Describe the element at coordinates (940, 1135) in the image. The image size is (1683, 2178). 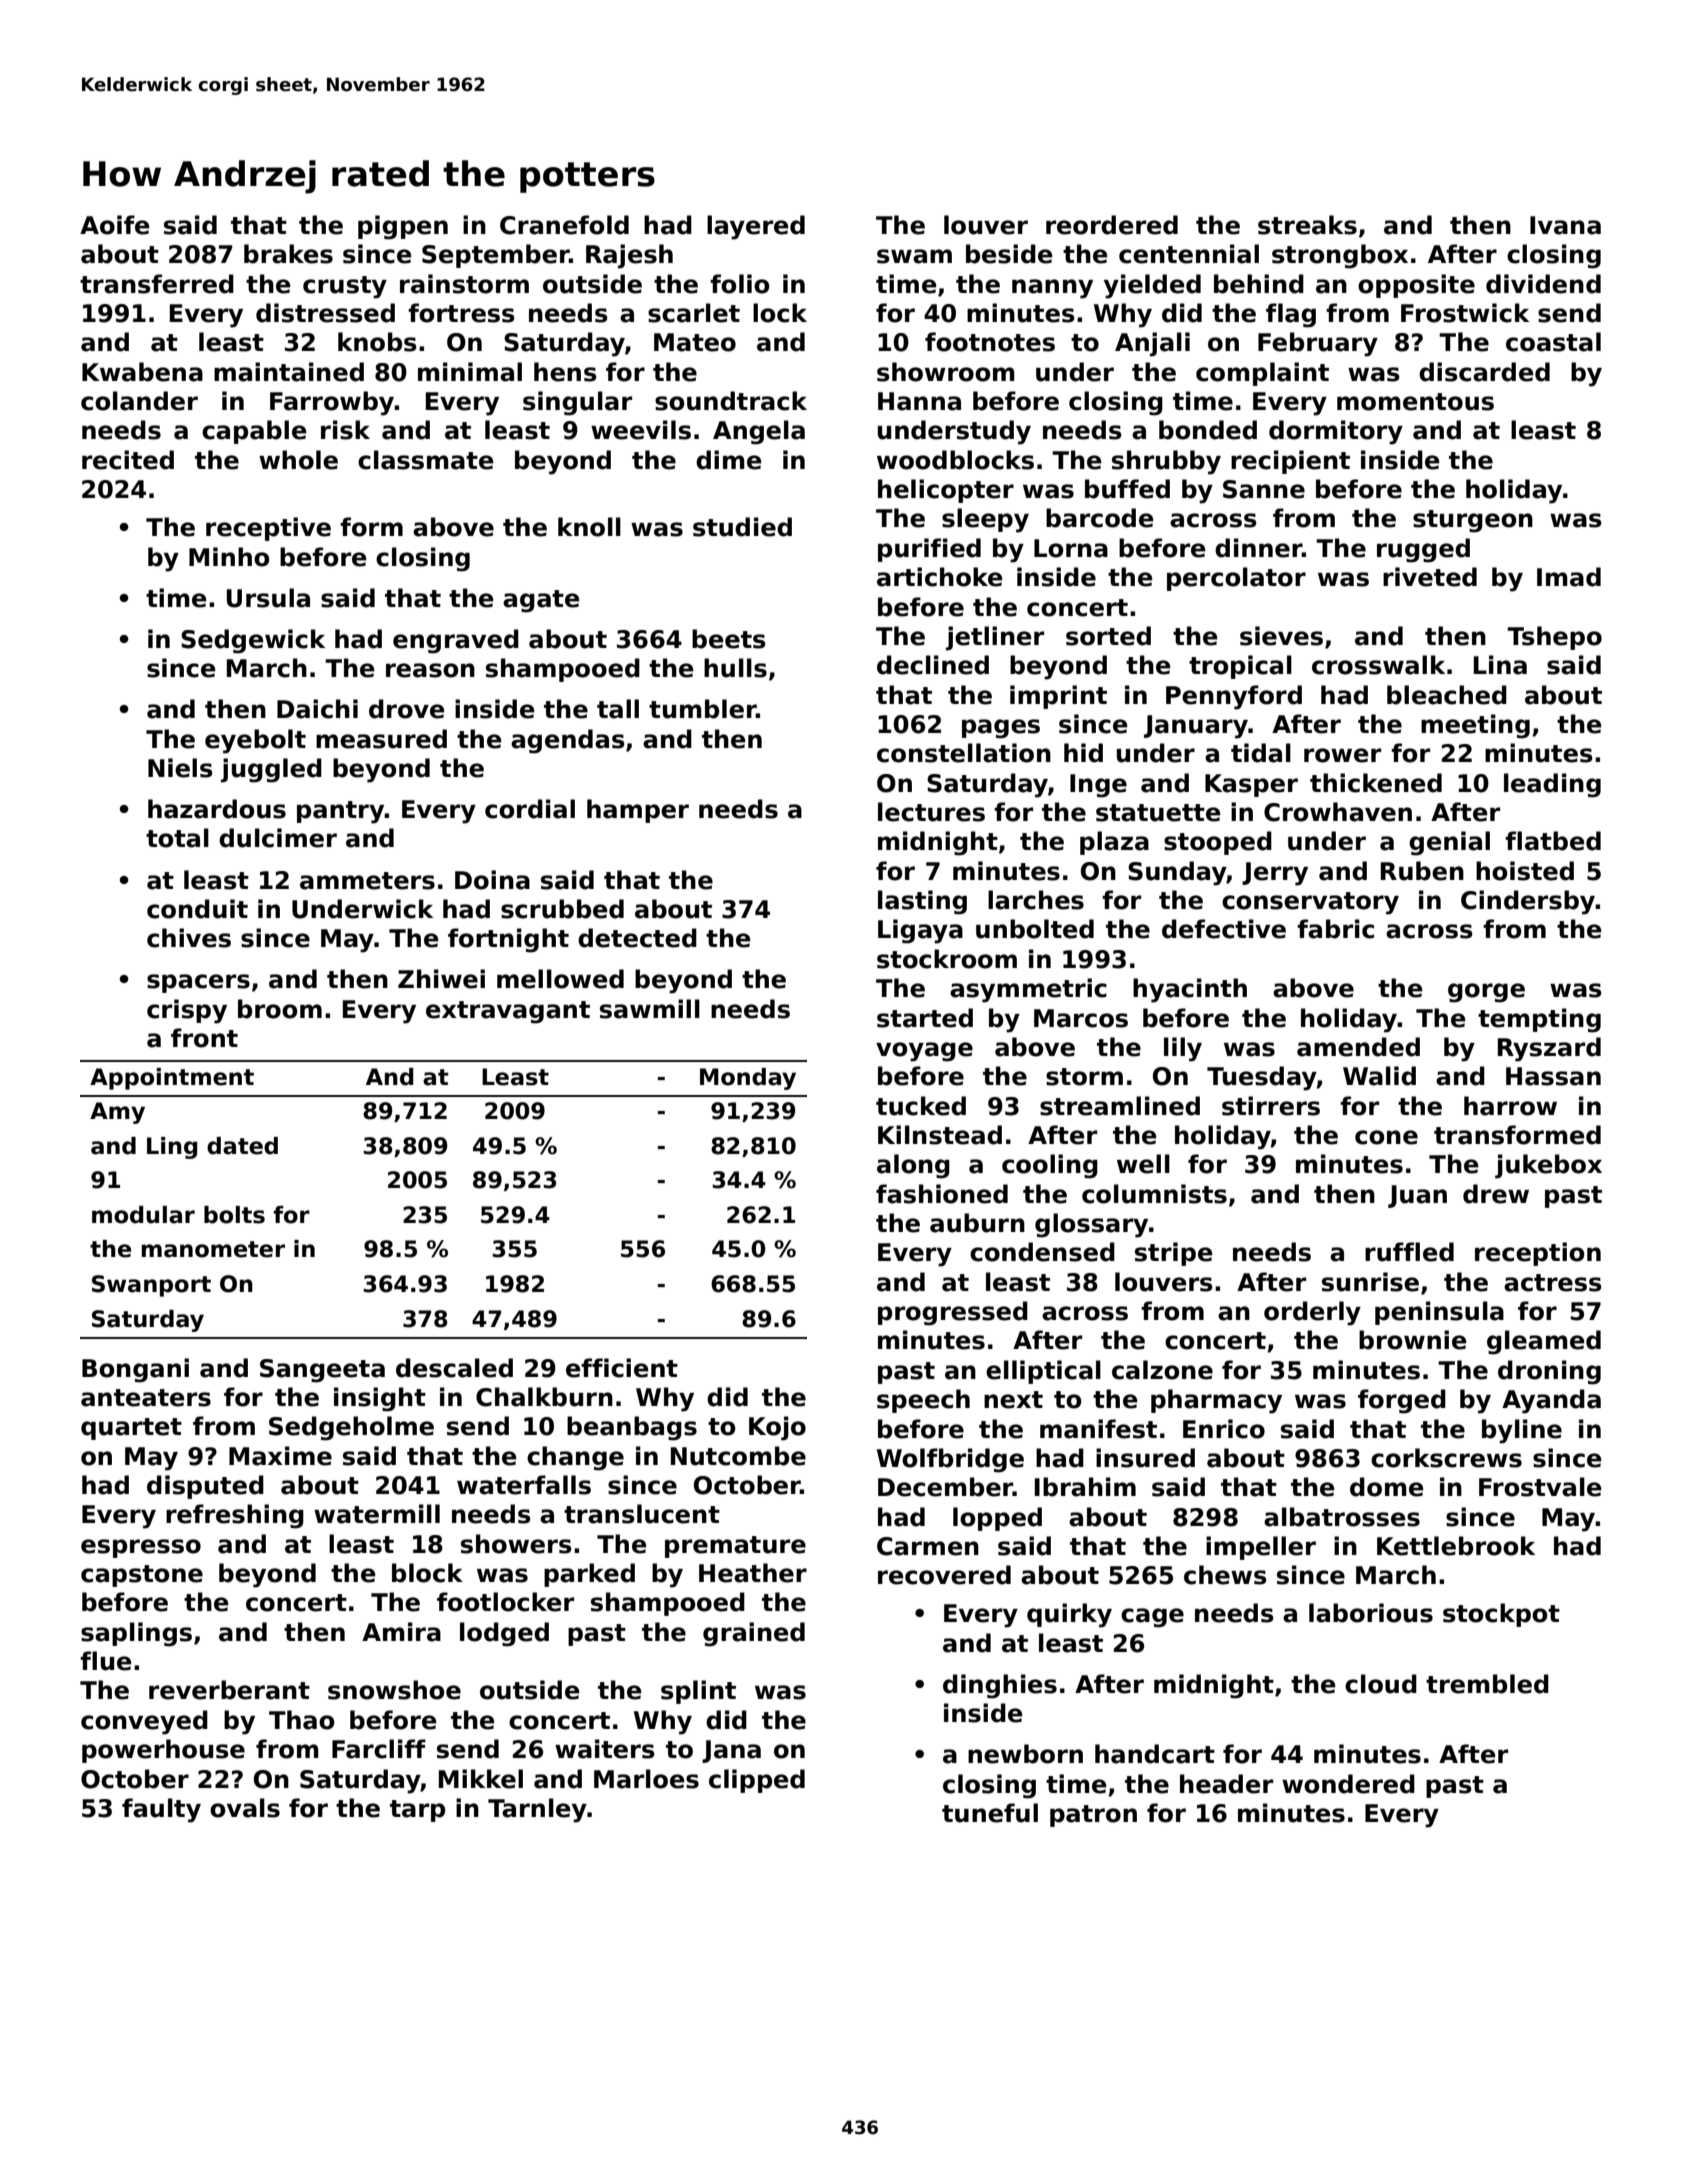
I see `Kilnstead` at that location.
